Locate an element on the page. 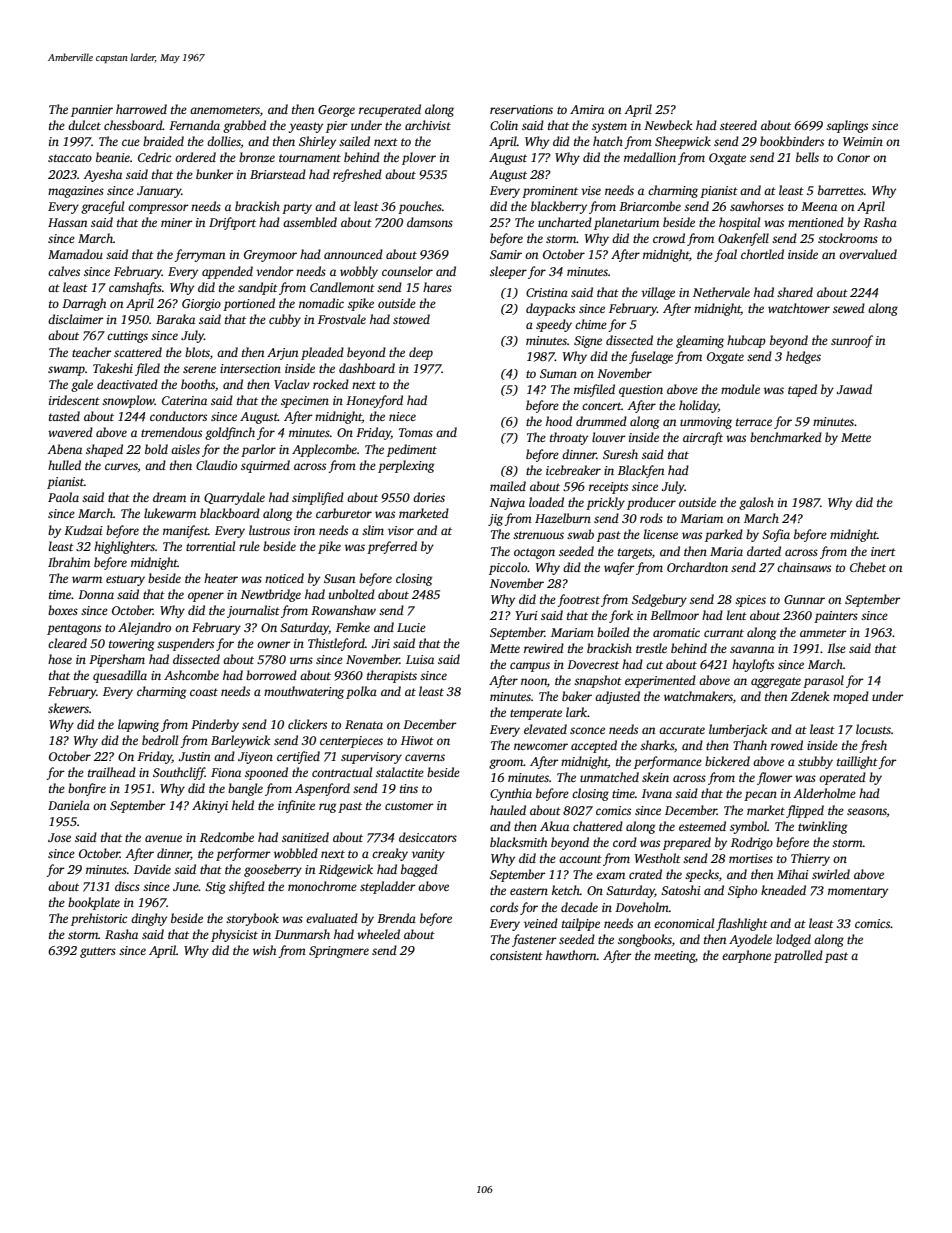 The height and width of the page is (1233, 952). sunroof is located at coordinates (852, 341).
